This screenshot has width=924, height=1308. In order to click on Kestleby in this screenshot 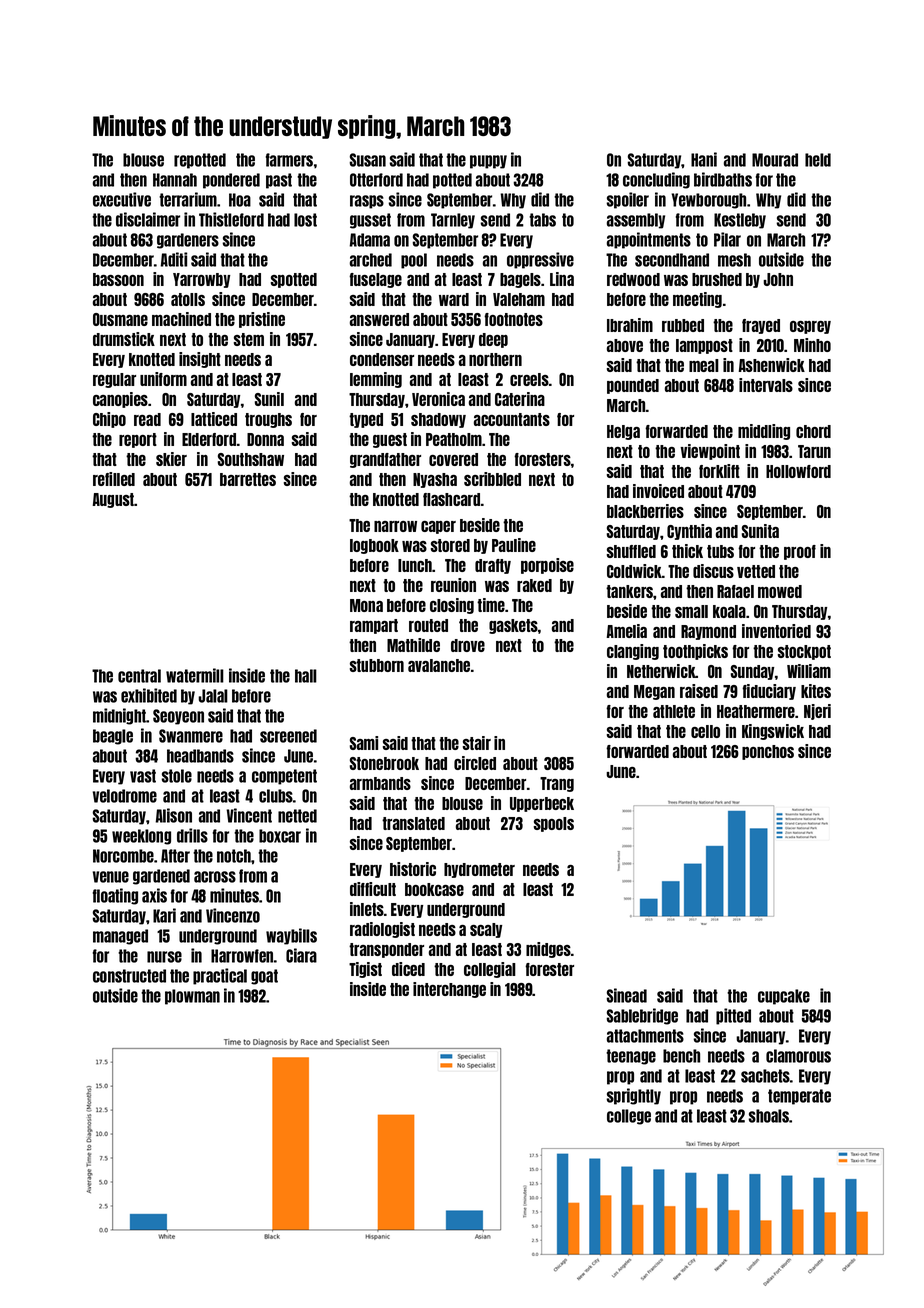, I will do `click(740, 221)`.
